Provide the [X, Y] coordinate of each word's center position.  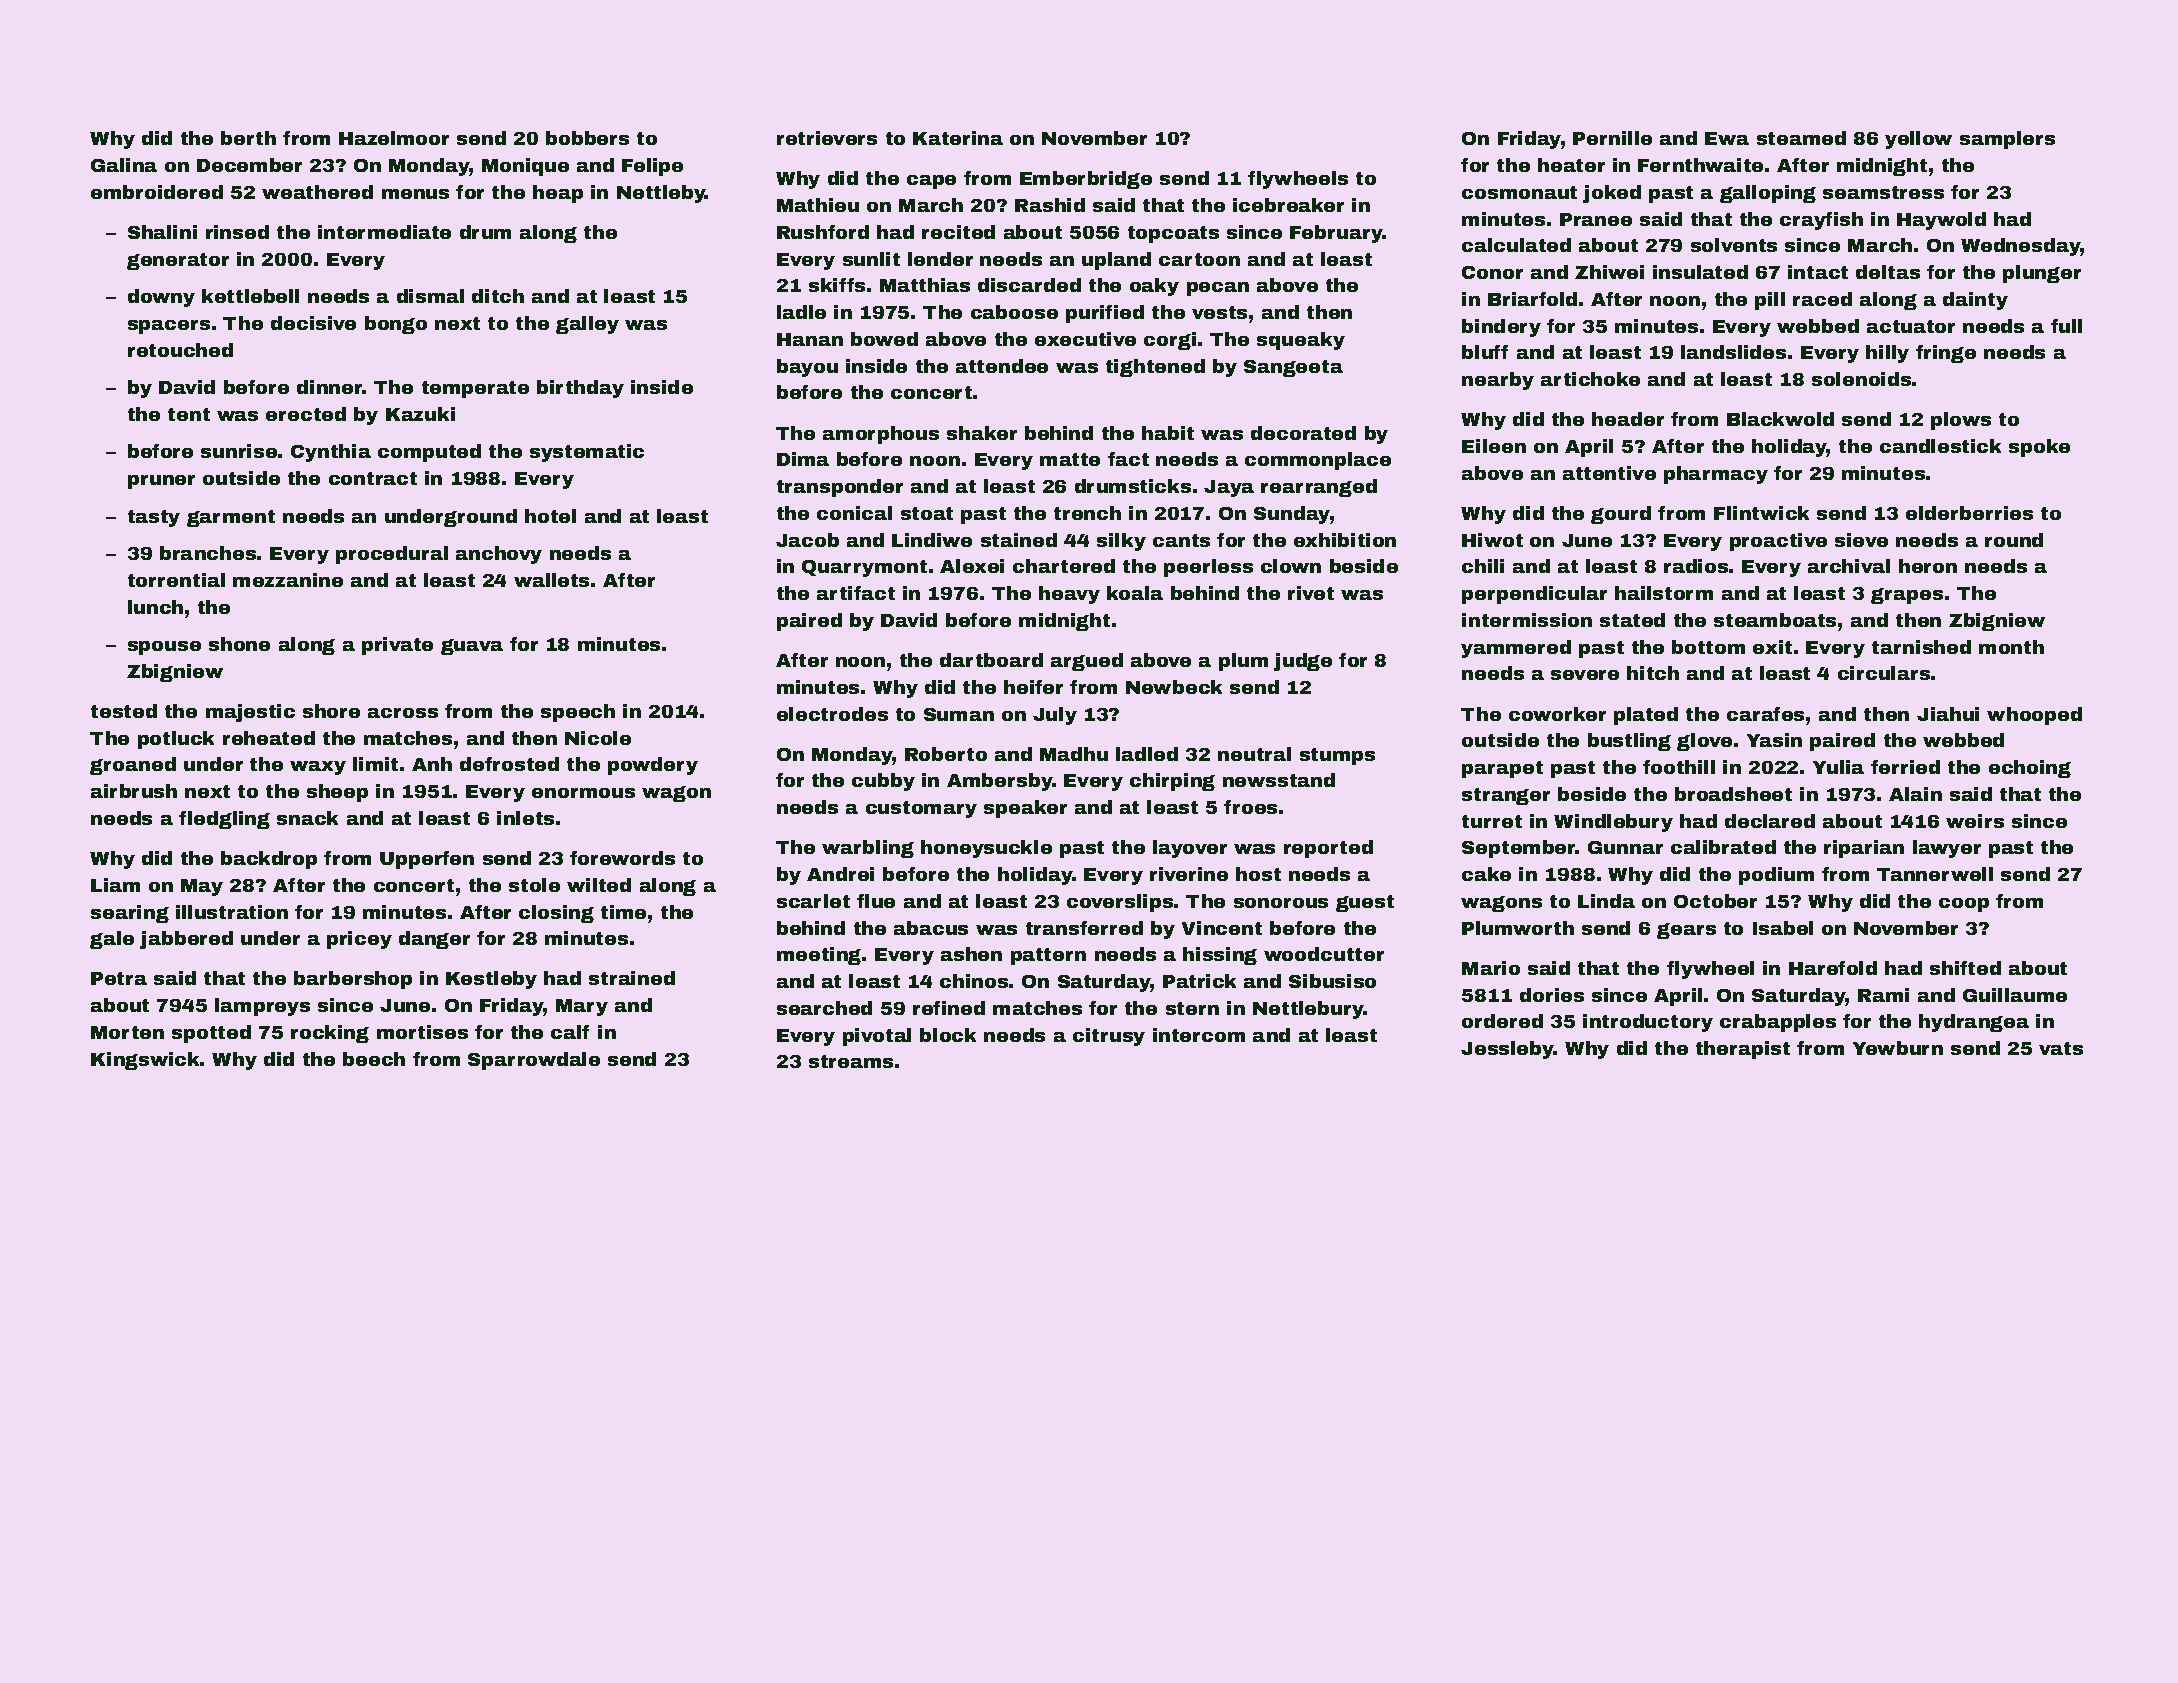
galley [587, 325]
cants [1181, 540]
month [2011, 647]
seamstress [1883, 192]
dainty [1975, 301]
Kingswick [146, 1061]
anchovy [499, 555]
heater [1571, 165]
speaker [1025, 809]
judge [1303, 662]
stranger [1506, 796]
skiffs [837, 285]
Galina [124, 165]
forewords [622, 858]
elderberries [1969, 513]
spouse [164, 648]
